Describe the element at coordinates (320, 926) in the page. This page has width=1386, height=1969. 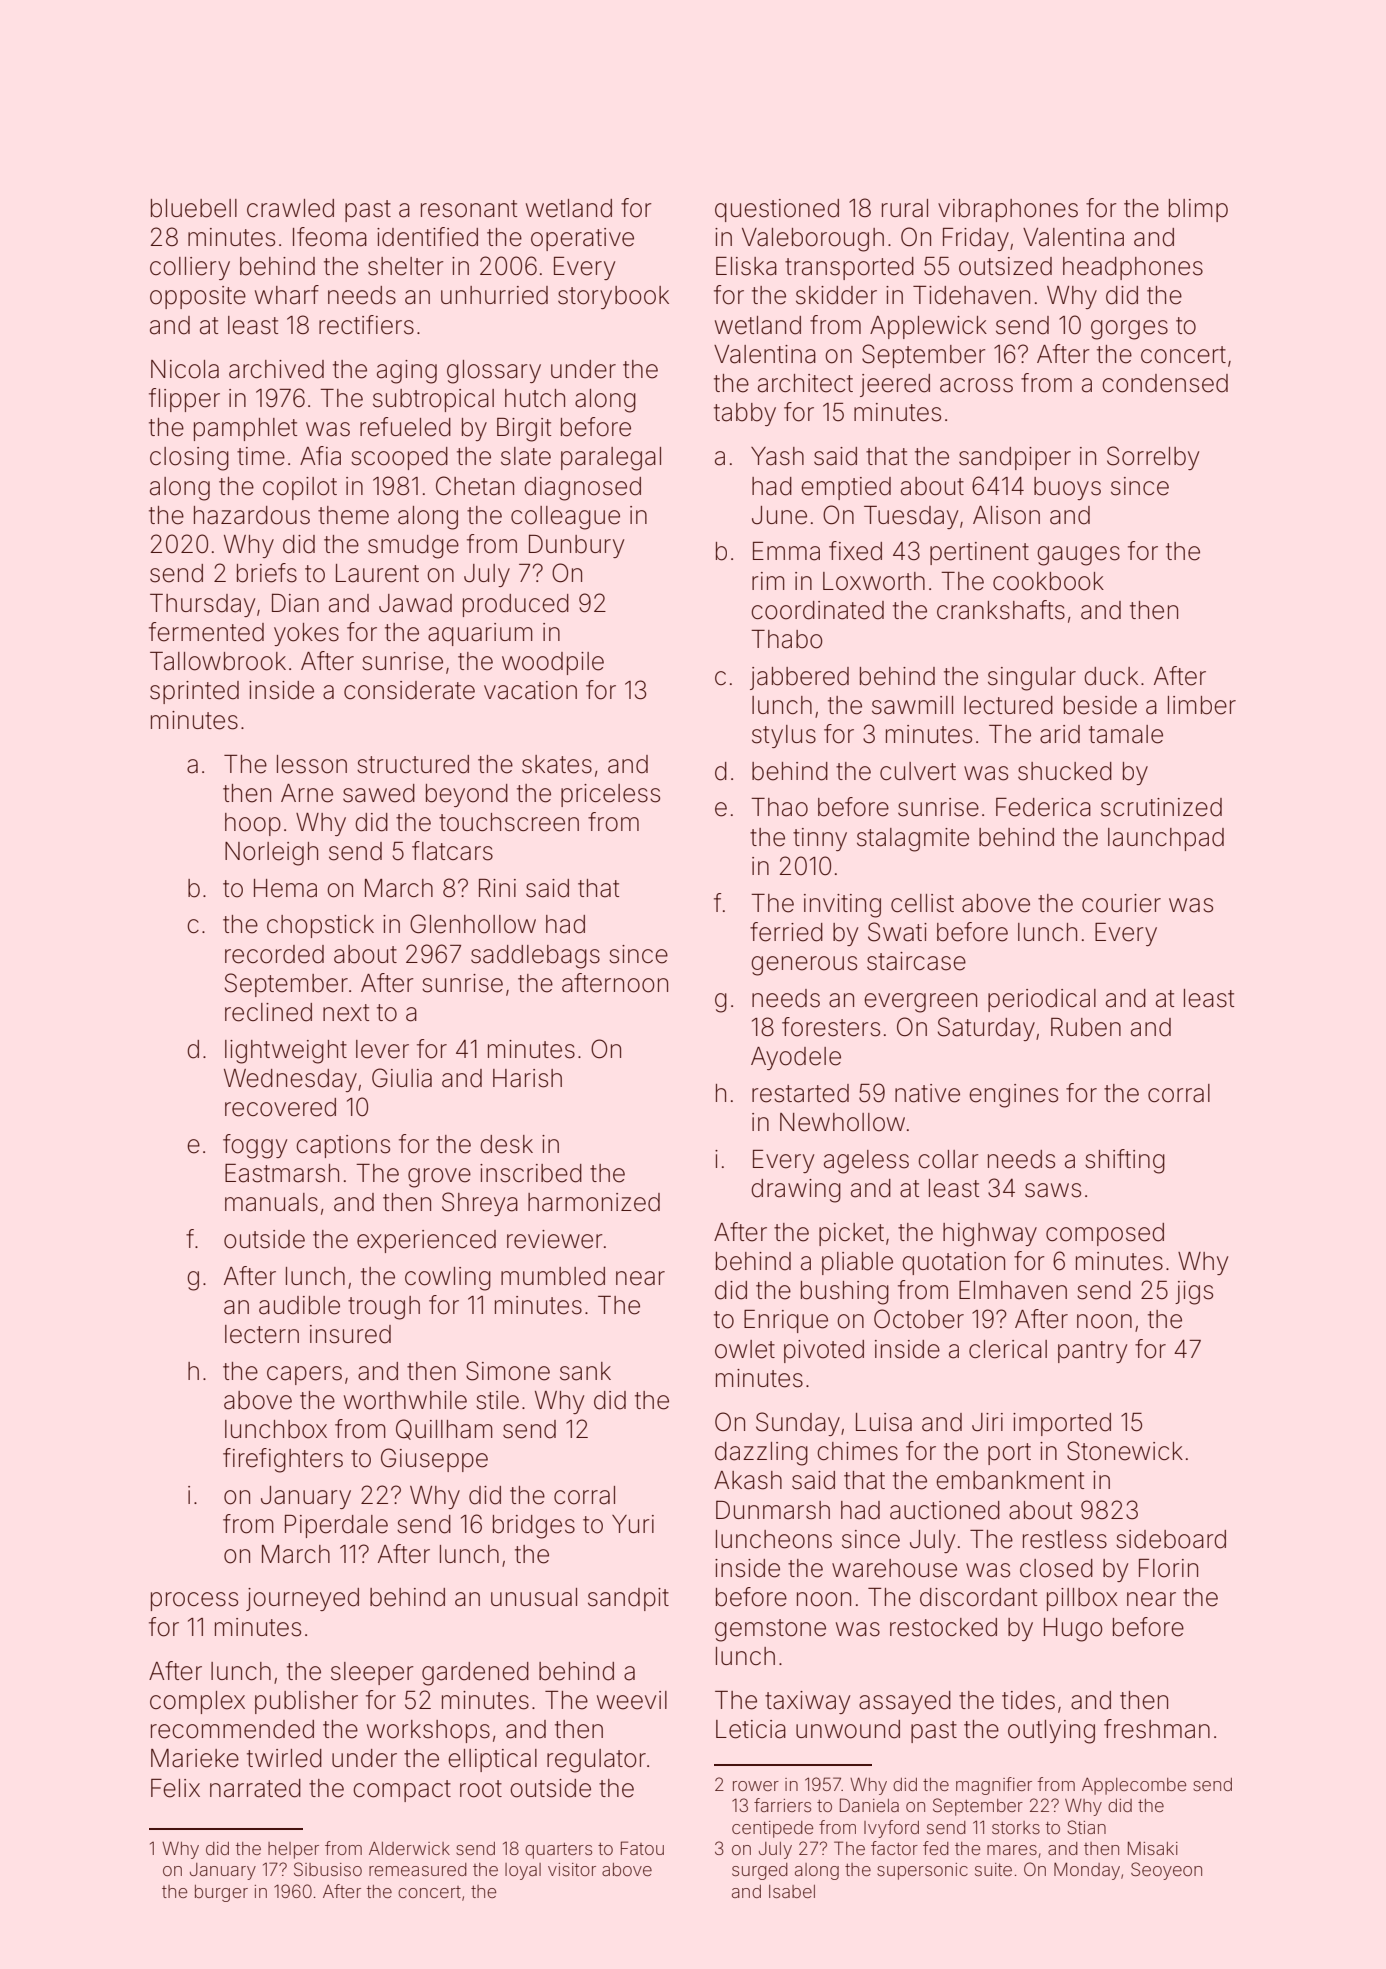
I see `chopstick` at that location.
